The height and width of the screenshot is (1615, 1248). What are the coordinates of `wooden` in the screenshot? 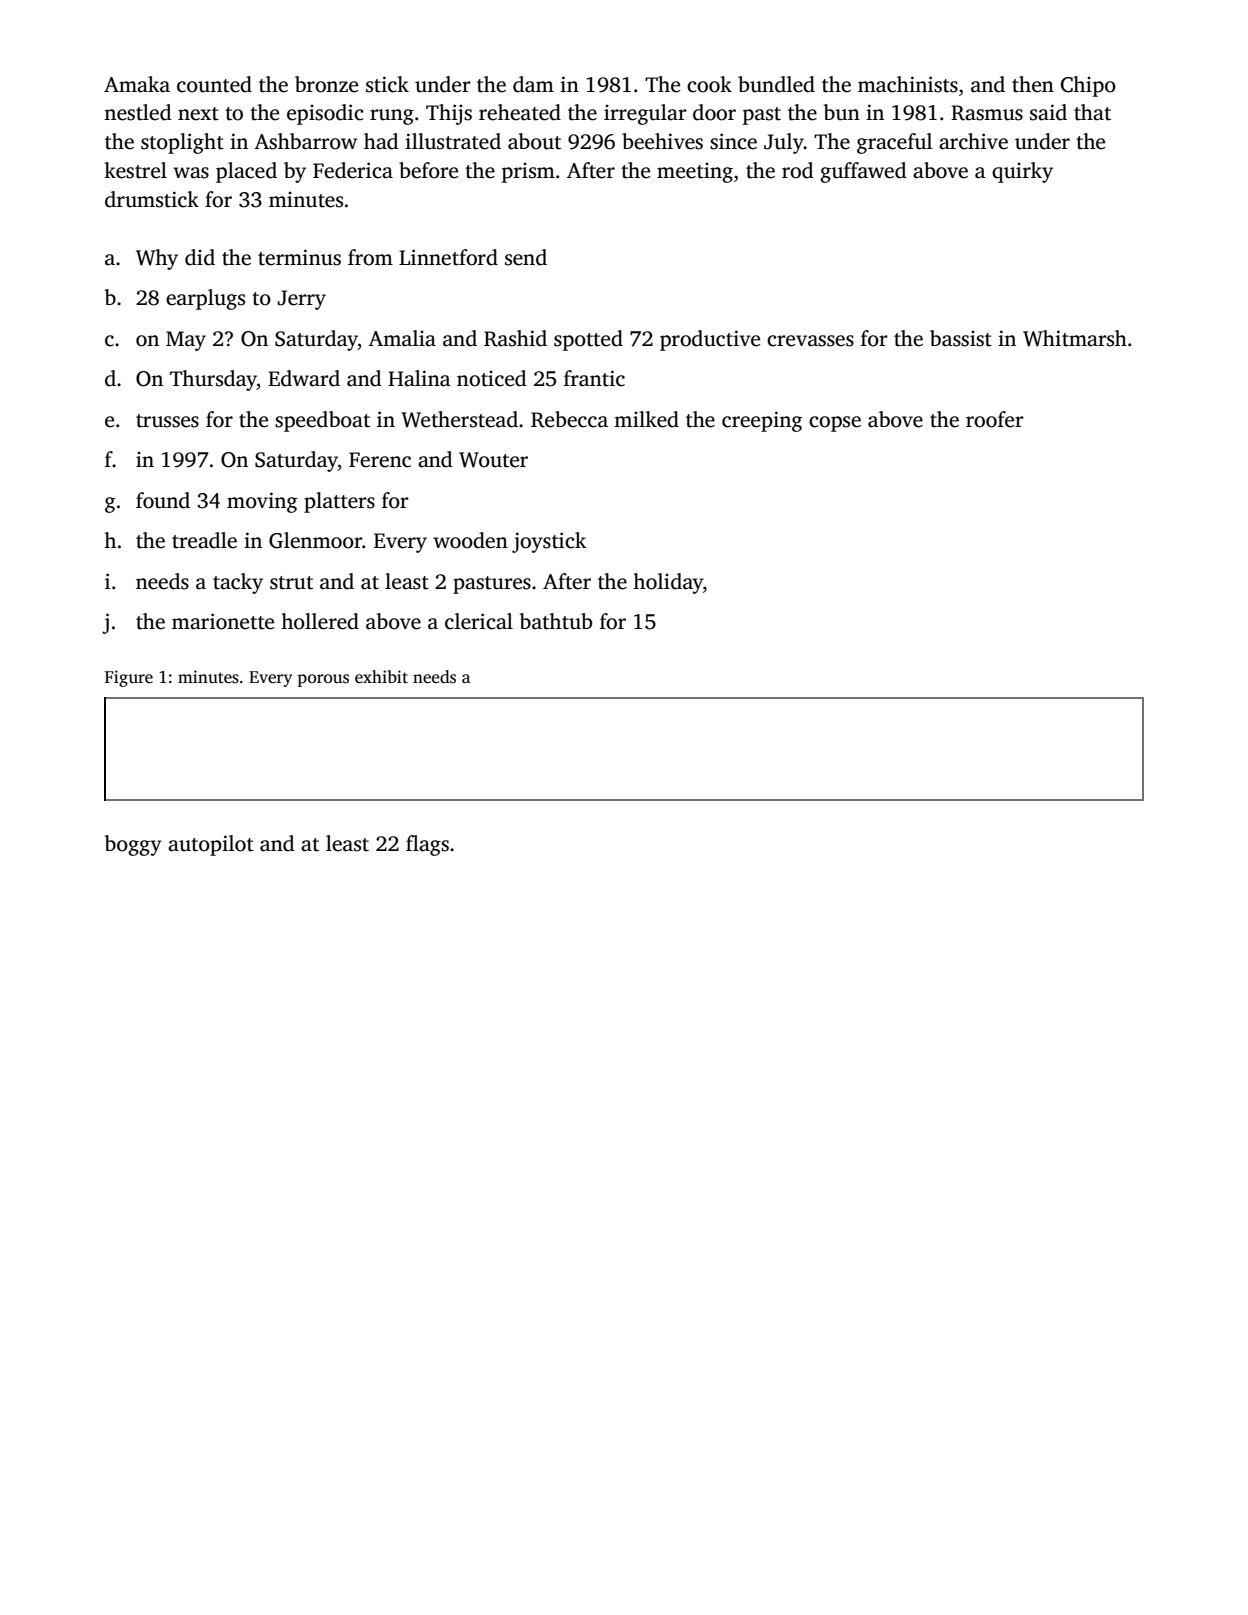 It's located at (470, 540).
